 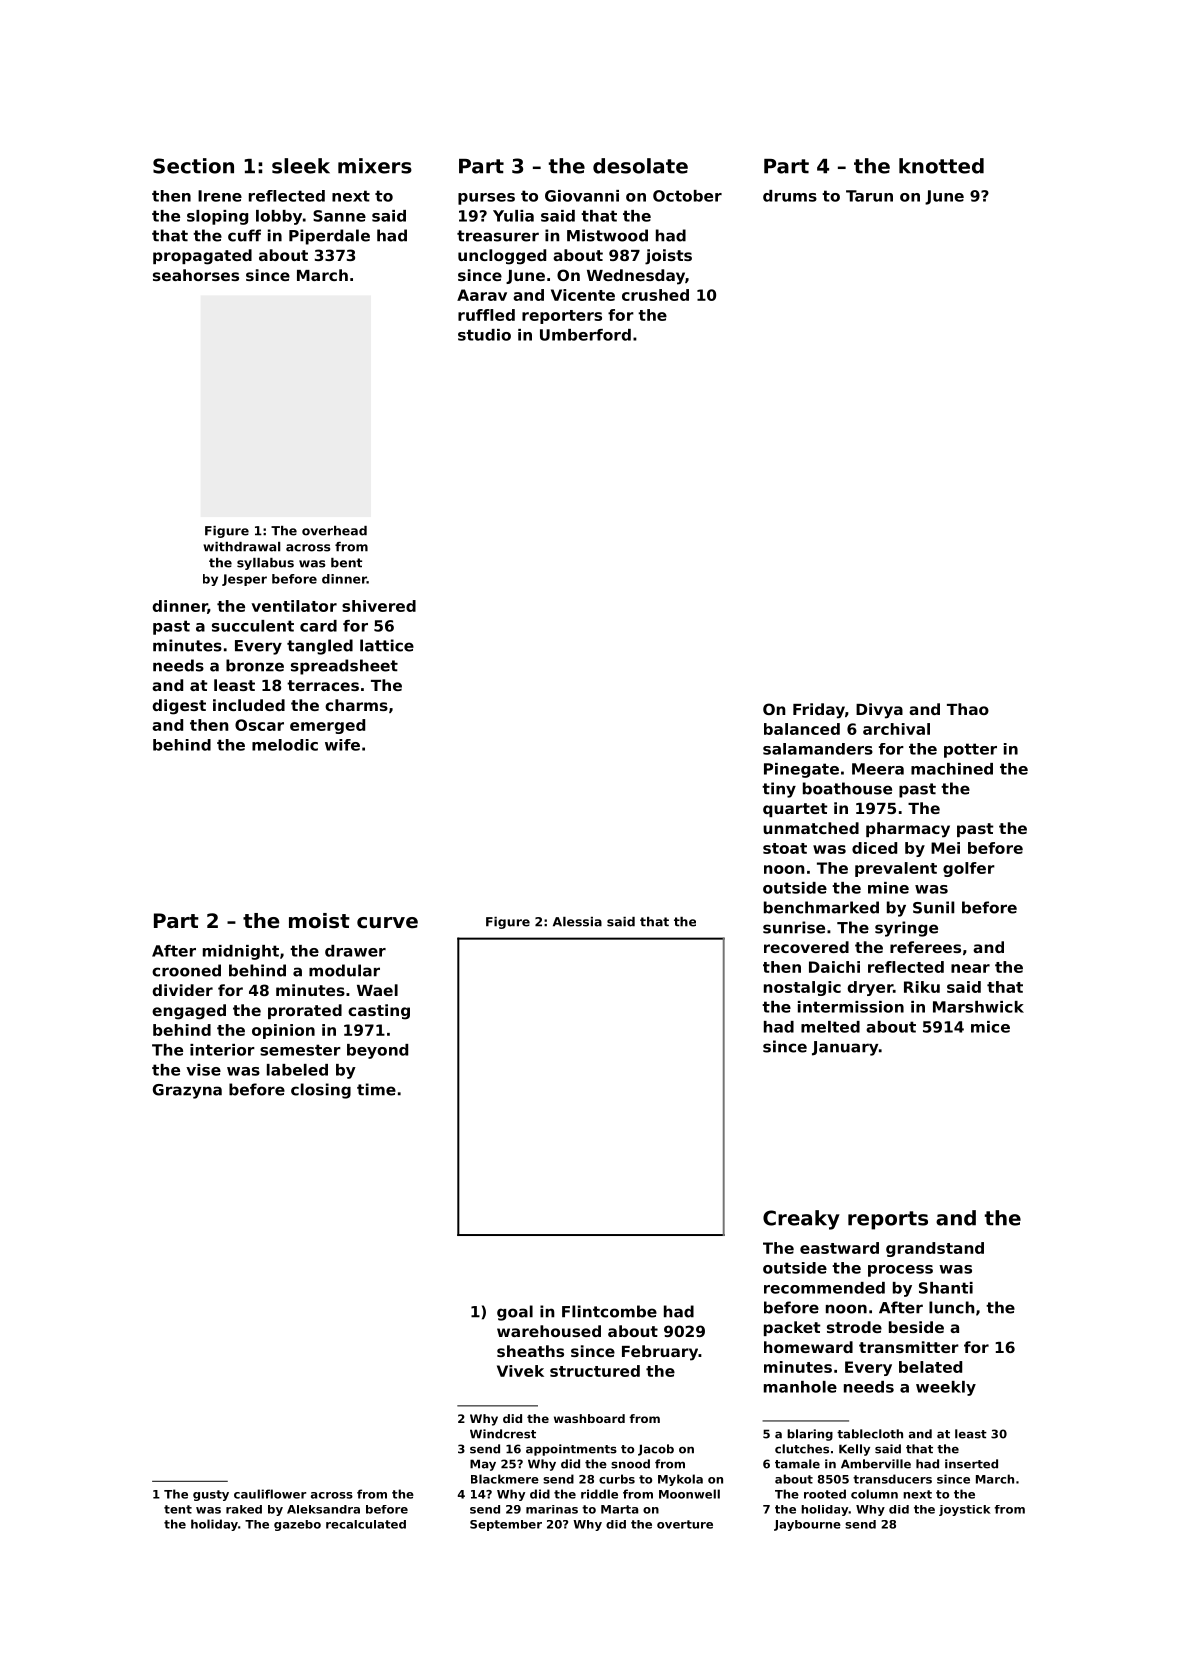 What do you see at coordinates (801, 1220) in the screenshot?
I see `Creaky` at bounding box center [801, 1220].
